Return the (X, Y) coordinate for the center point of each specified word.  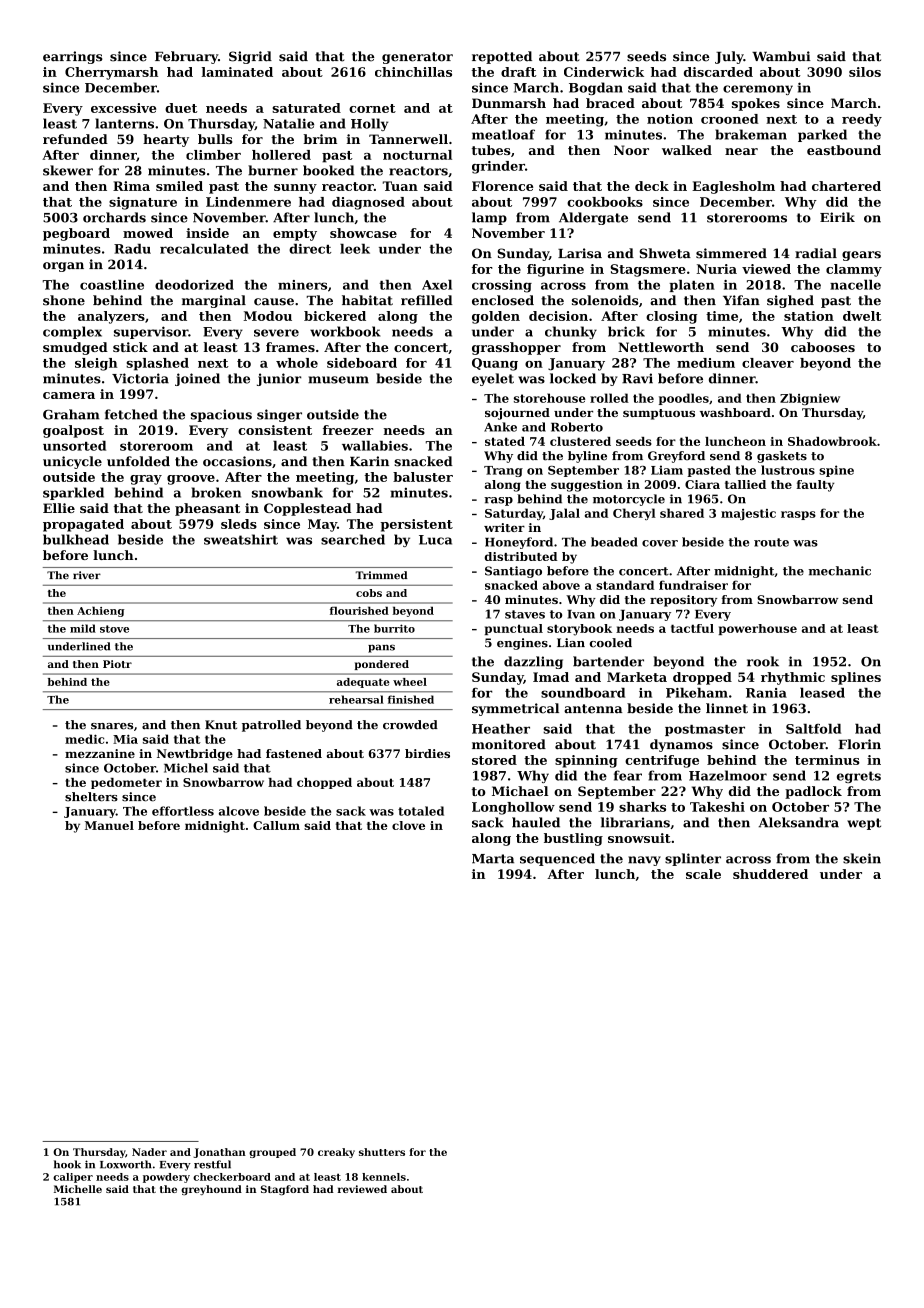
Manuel (109, 825)
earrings (73, 57)
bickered (335, 316)
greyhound (211, 1190)
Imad (551, 677)
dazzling (533, 662)
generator (417, 58)
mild (83, 628)
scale (703, 874)
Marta (493, 859)
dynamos (681, 745)
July (729, 57)
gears (861, 256)
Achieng (100, 611)
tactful (692, 628)
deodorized (194, 285)
